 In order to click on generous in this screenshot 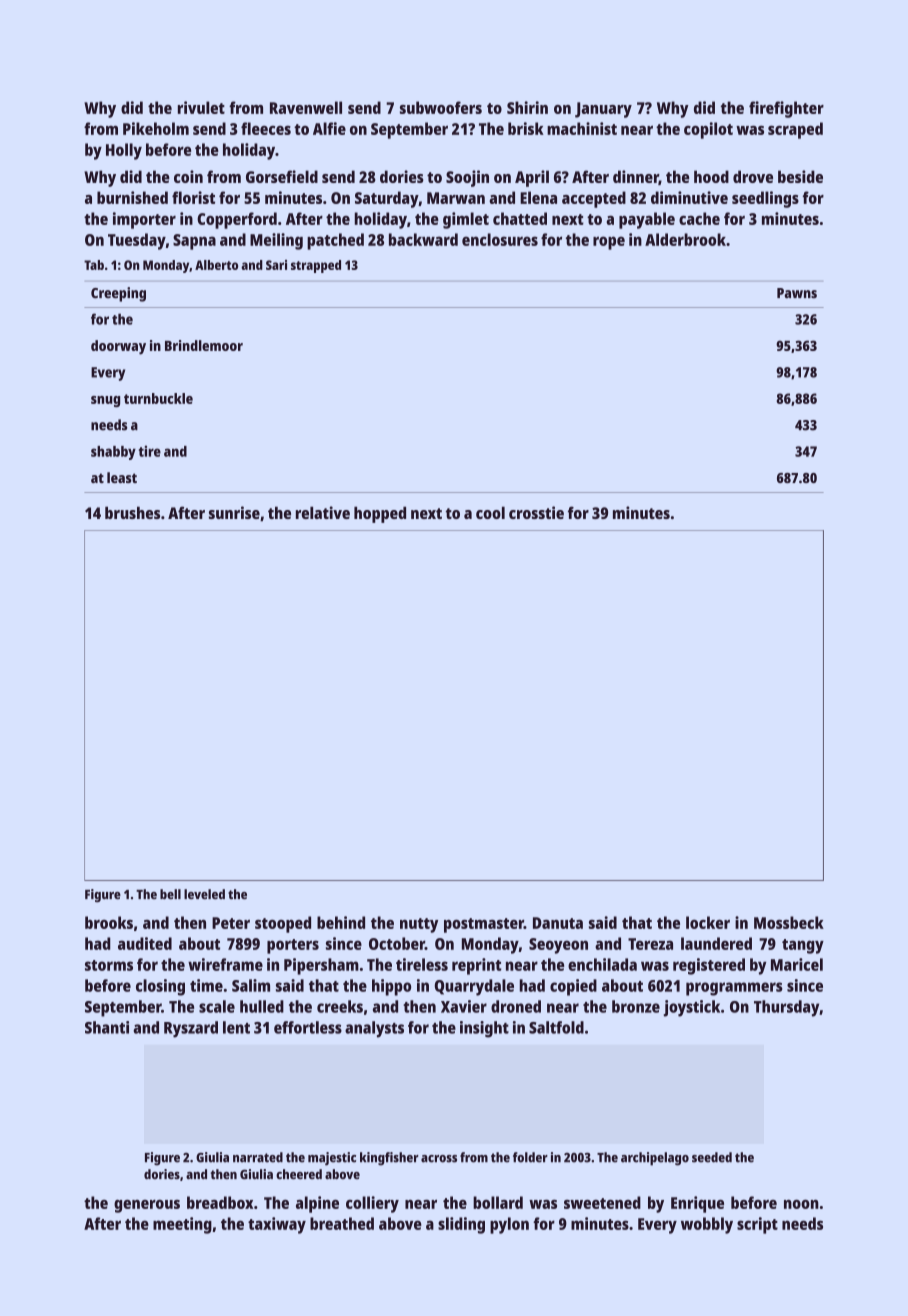, I will do `click(147, 1206)`.
